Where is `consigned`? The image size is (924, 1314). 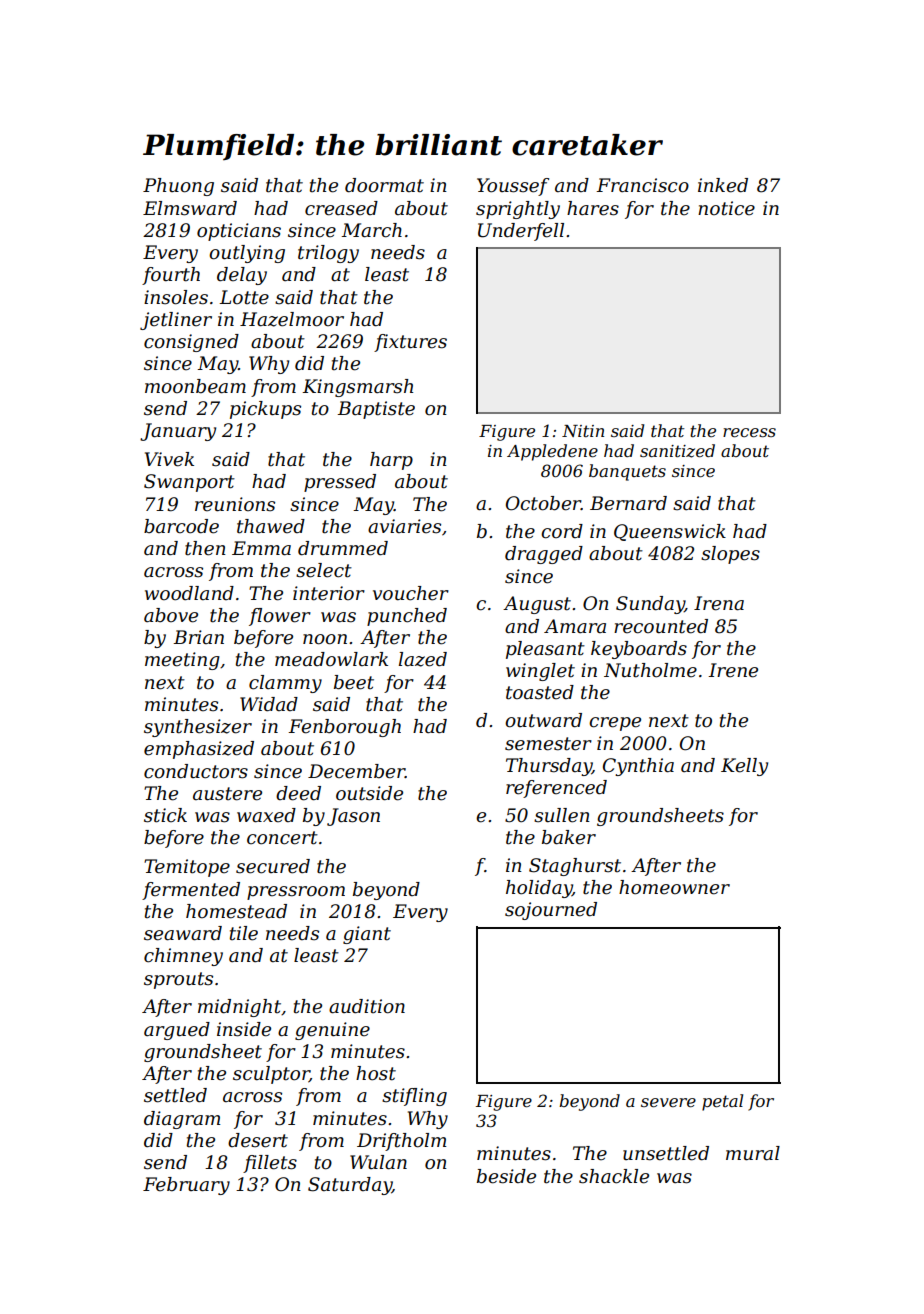
consigned is located at coordinates (191, 343).
